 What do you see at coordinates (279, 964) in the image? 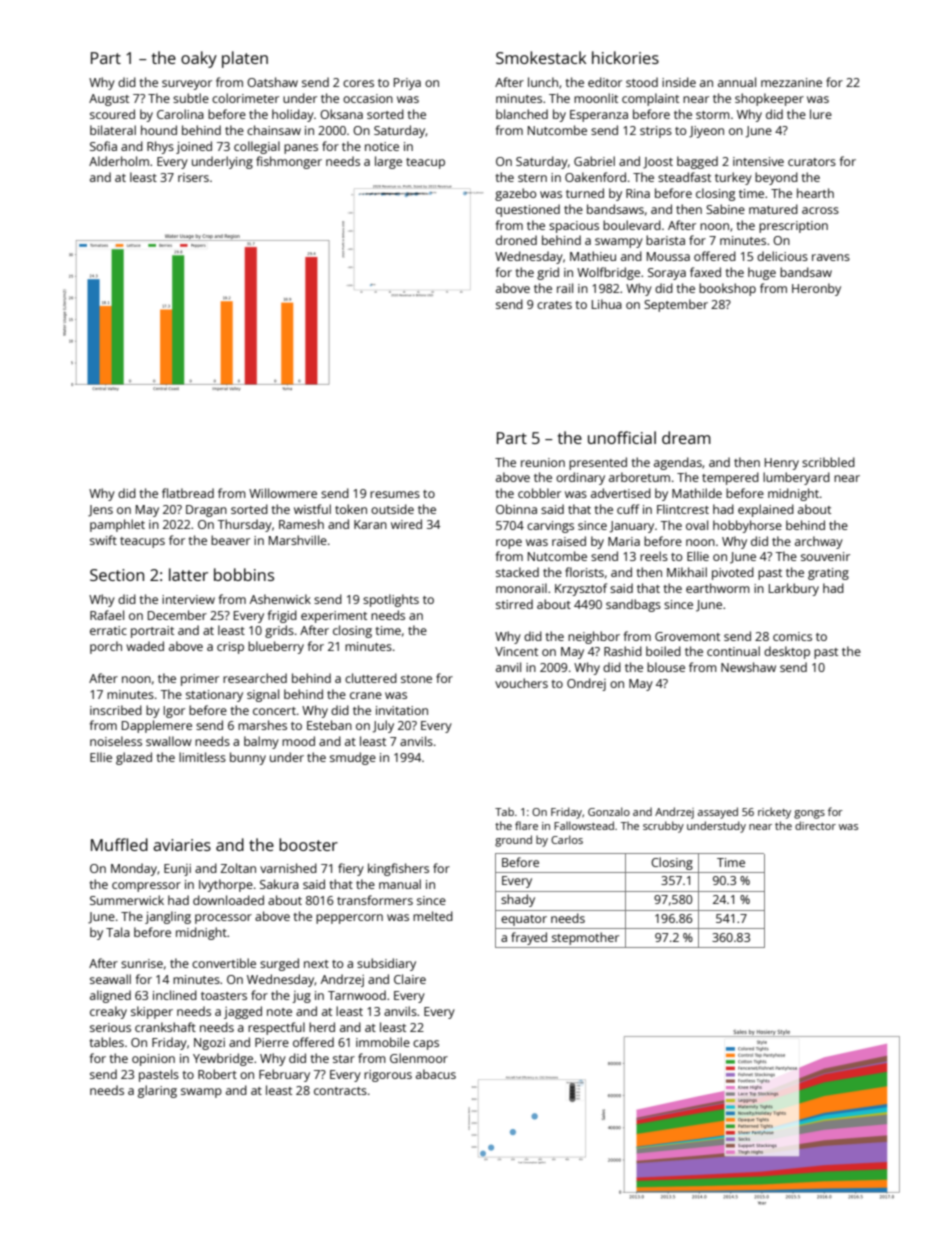
I see `surged` at bounding box center [279, 964].
